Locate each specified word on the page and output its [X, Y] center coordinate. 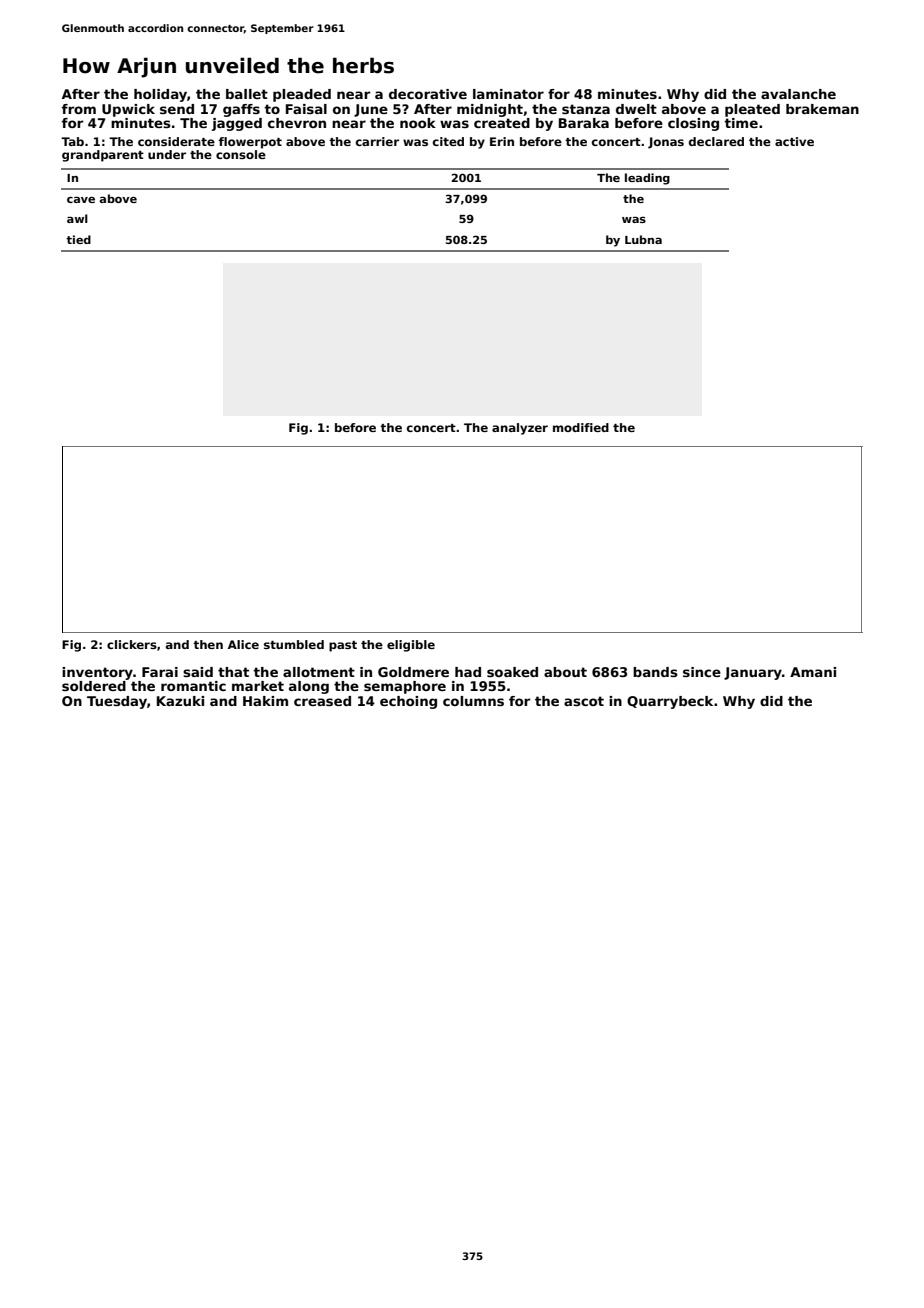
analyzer [520, 429]
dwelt [636, 109]
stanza [586, 109]
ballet [247, 94]
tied [78, 239]
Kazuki [180, 701]
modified [581, 427]
